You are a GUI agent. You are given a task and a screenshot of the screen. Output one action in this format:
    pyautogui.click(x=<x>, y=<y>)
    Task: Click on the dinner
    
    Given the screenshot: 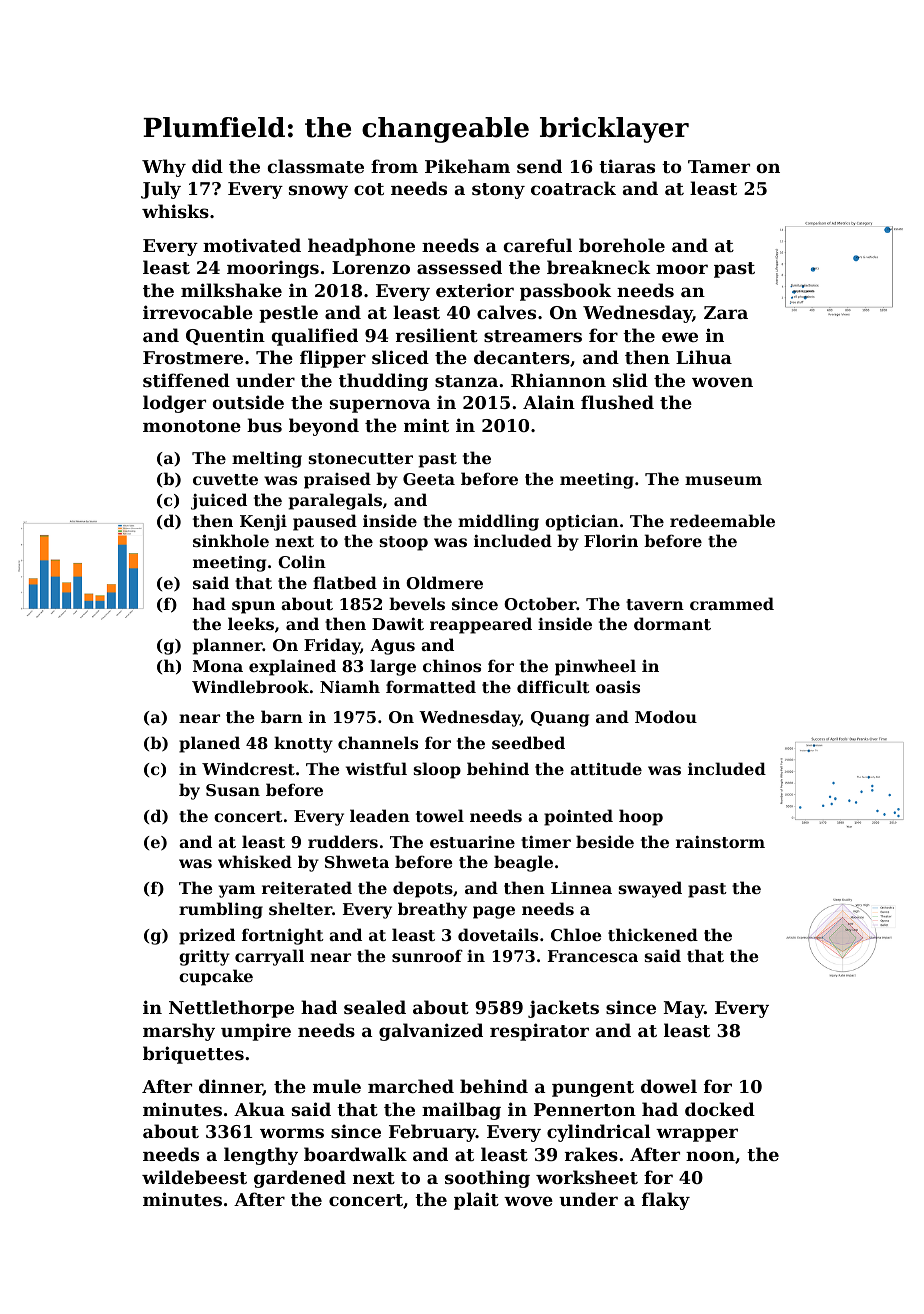 What is the action you would take?
    pyautogui.click(x=231, y=1087)
